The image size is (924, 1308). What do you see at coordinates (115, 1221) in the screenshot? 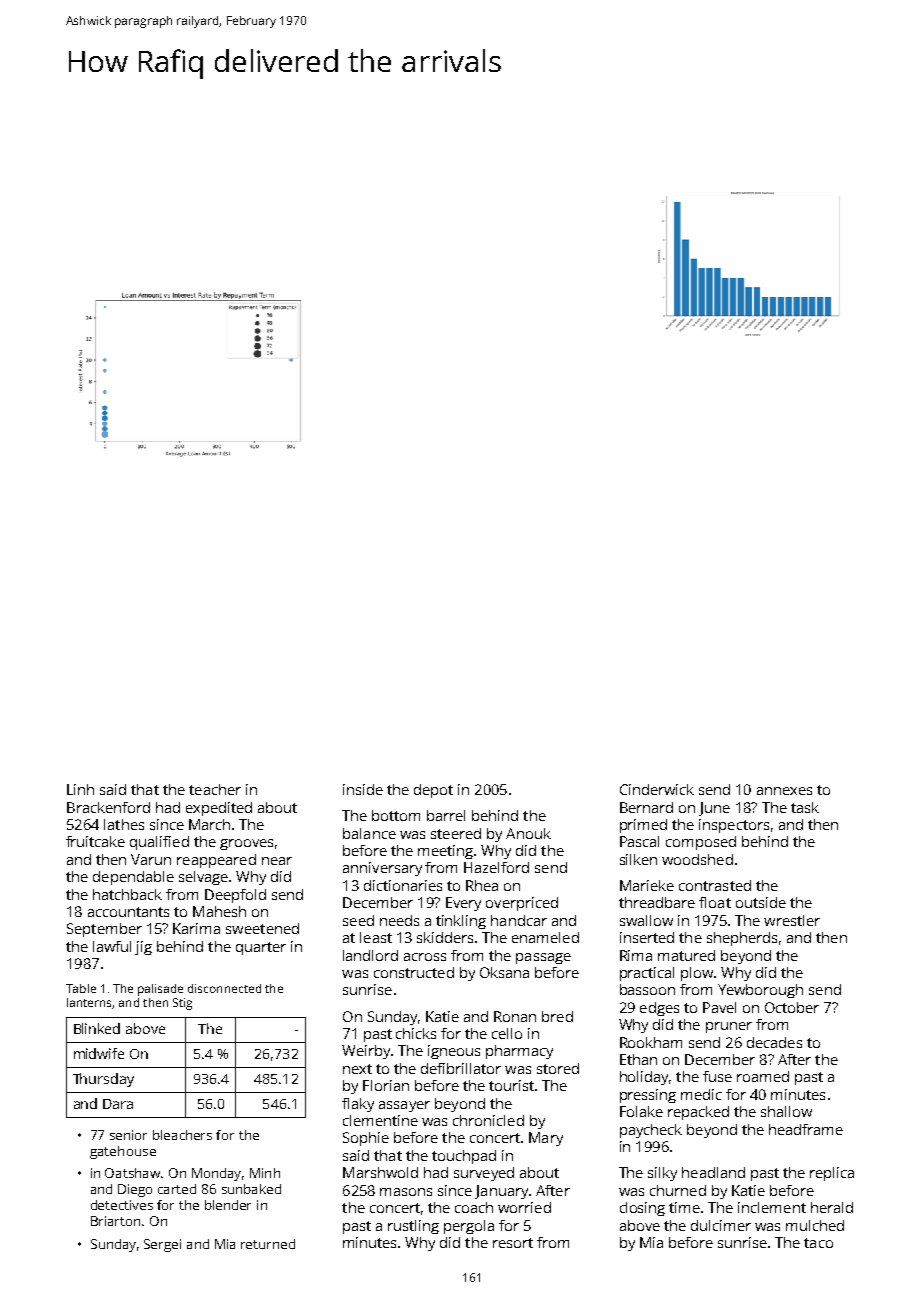
I see `Briarton` at bounding box center [115, 1221].
